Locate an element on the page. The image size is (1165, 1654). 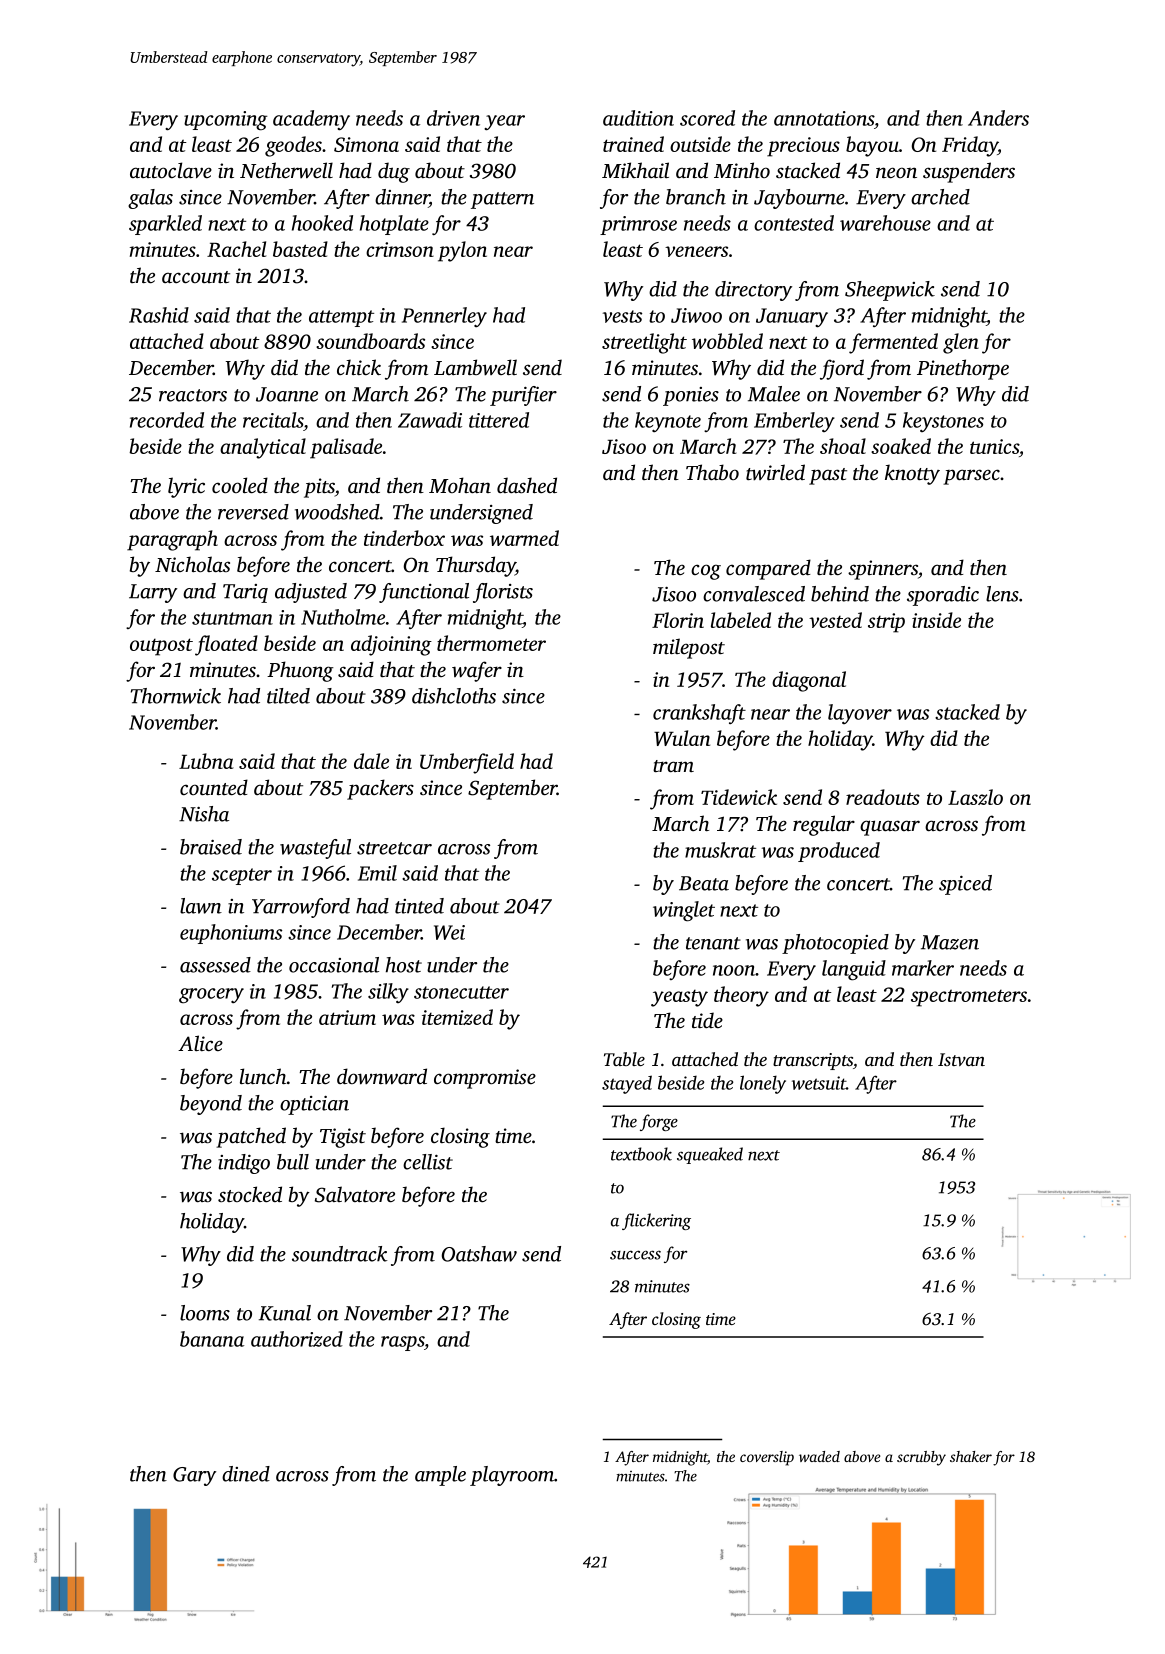
pattern is located at coordinates (502, 200).
